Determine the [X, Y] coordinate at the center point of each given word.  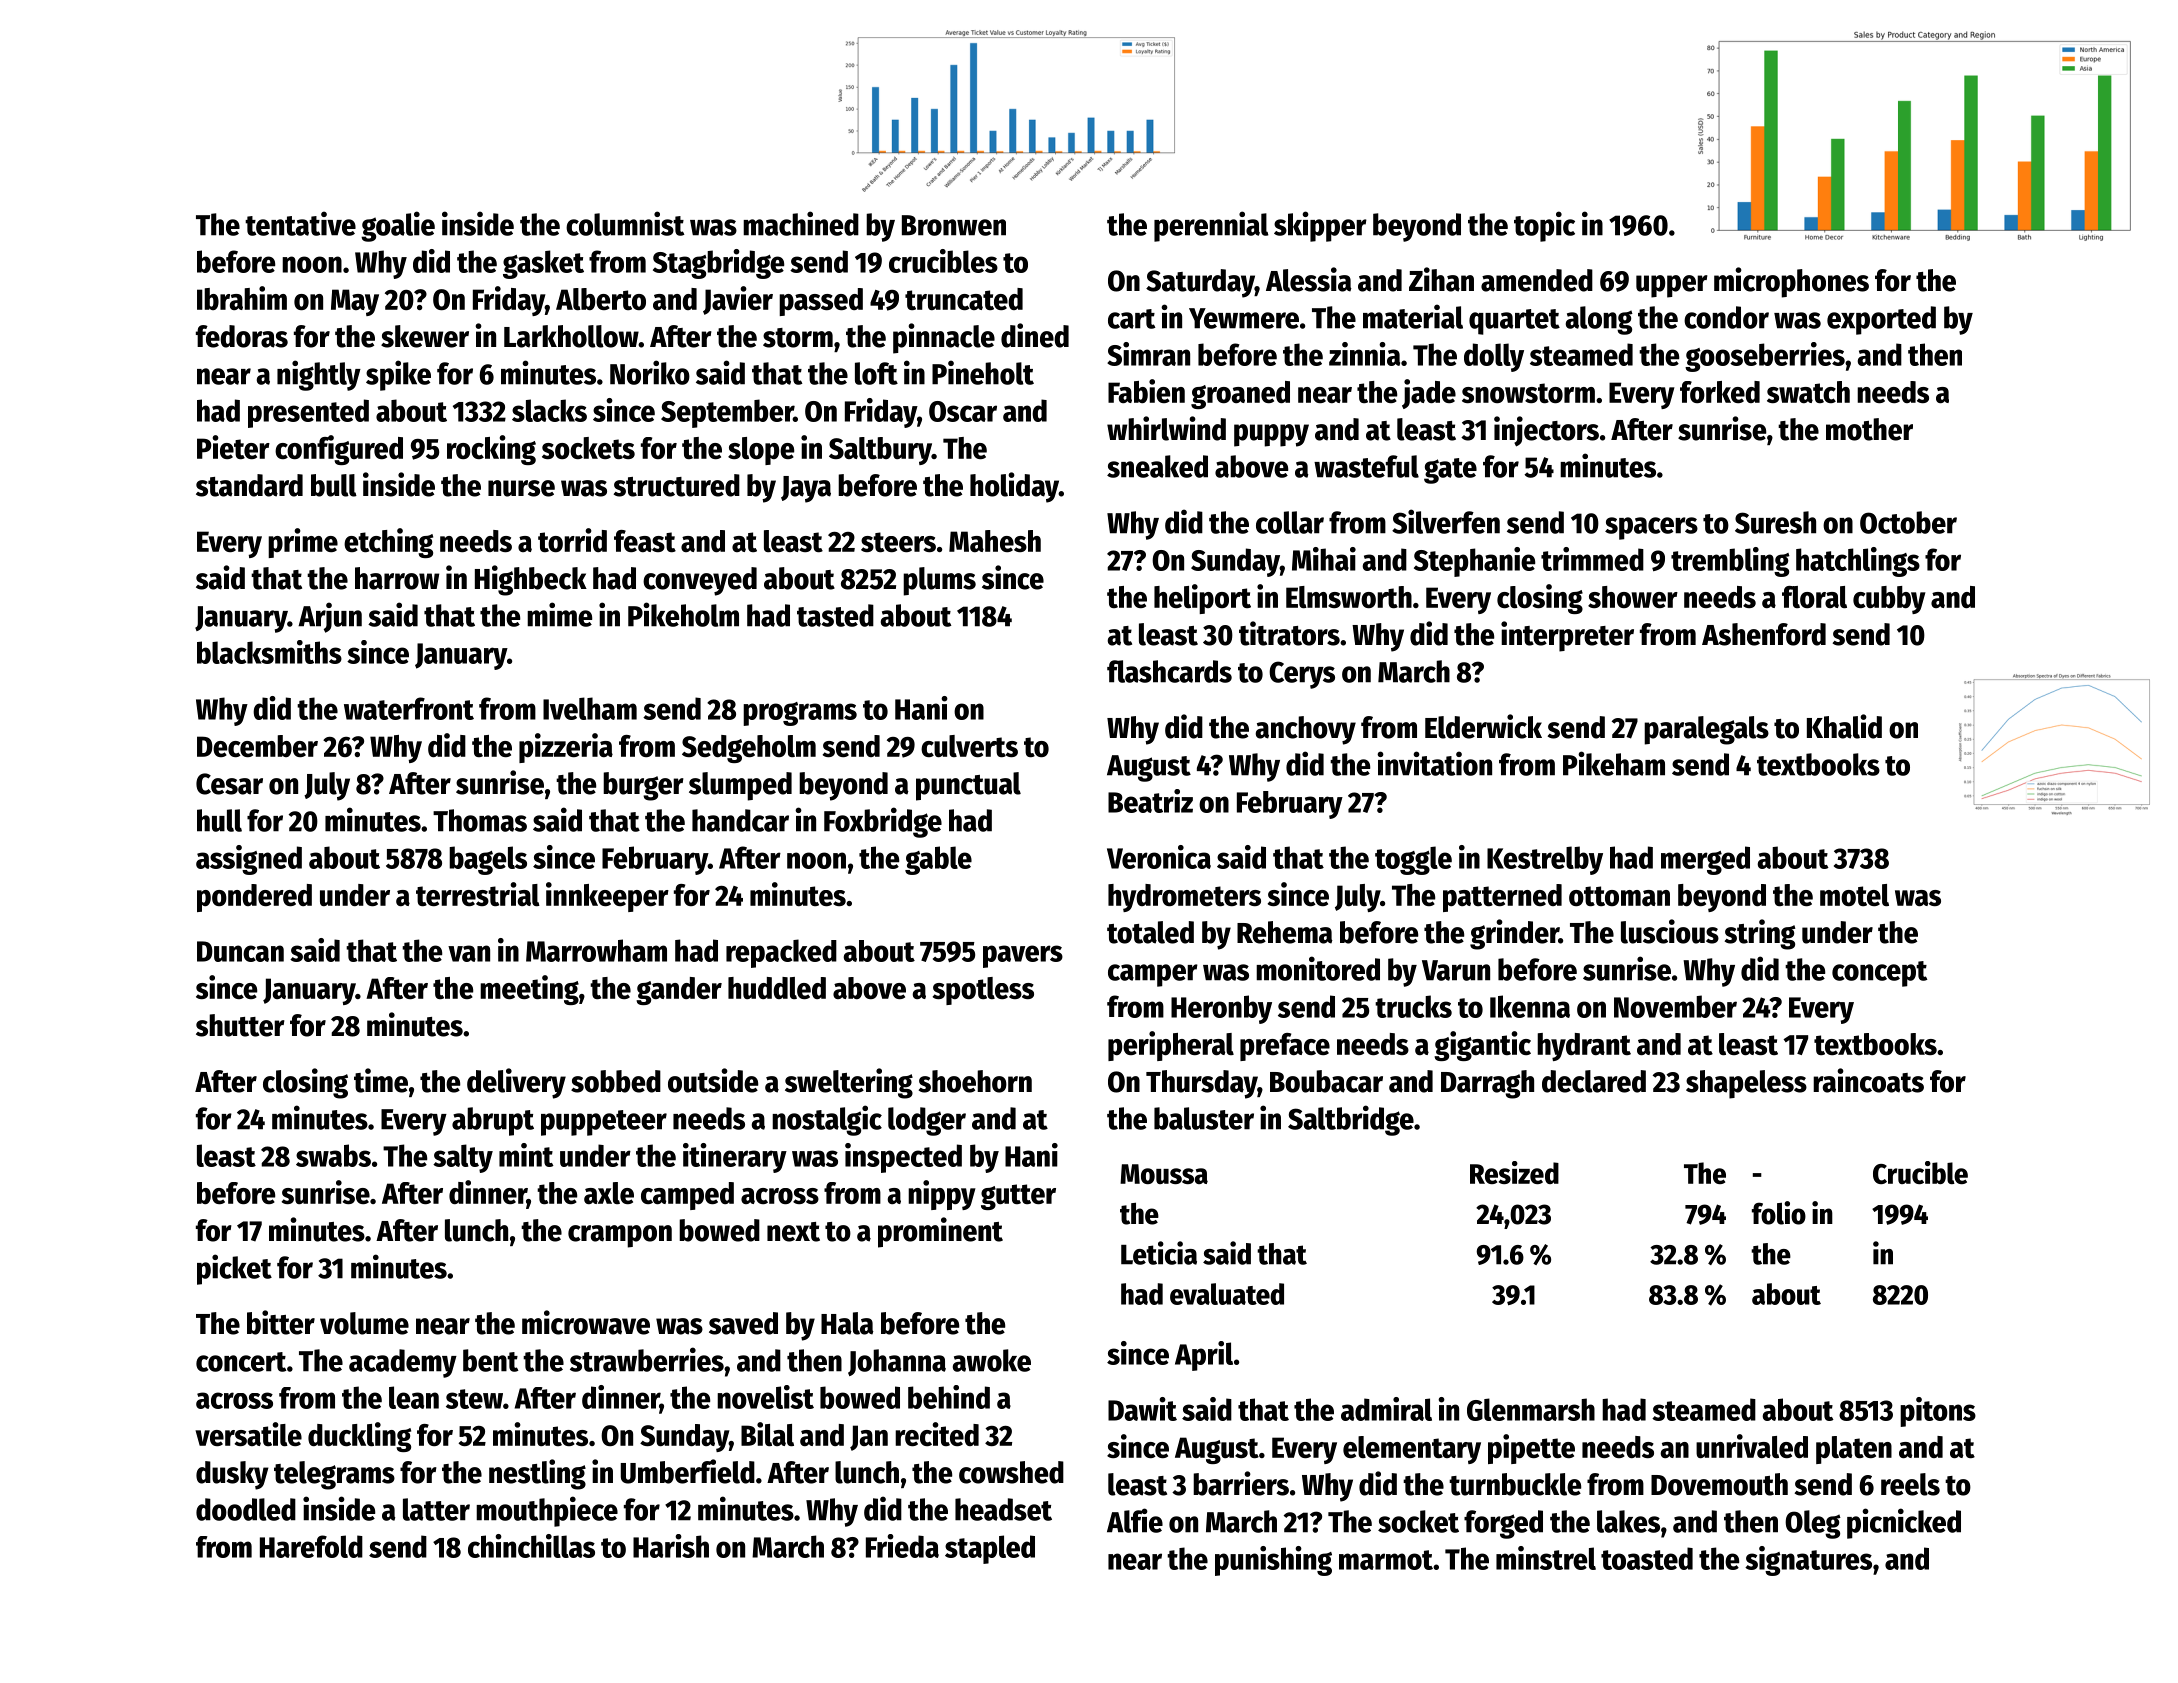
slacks [549, 410]
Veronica [1159, 857]
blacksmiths [269, 652]
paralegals [1706, 730]
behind [949, 1397]
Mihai [1324, 559]
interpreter [1567, 636]
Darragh [1487, 1084]
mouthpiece [547, 1511]
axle [609, 1193]
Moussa [1164, 1174]
